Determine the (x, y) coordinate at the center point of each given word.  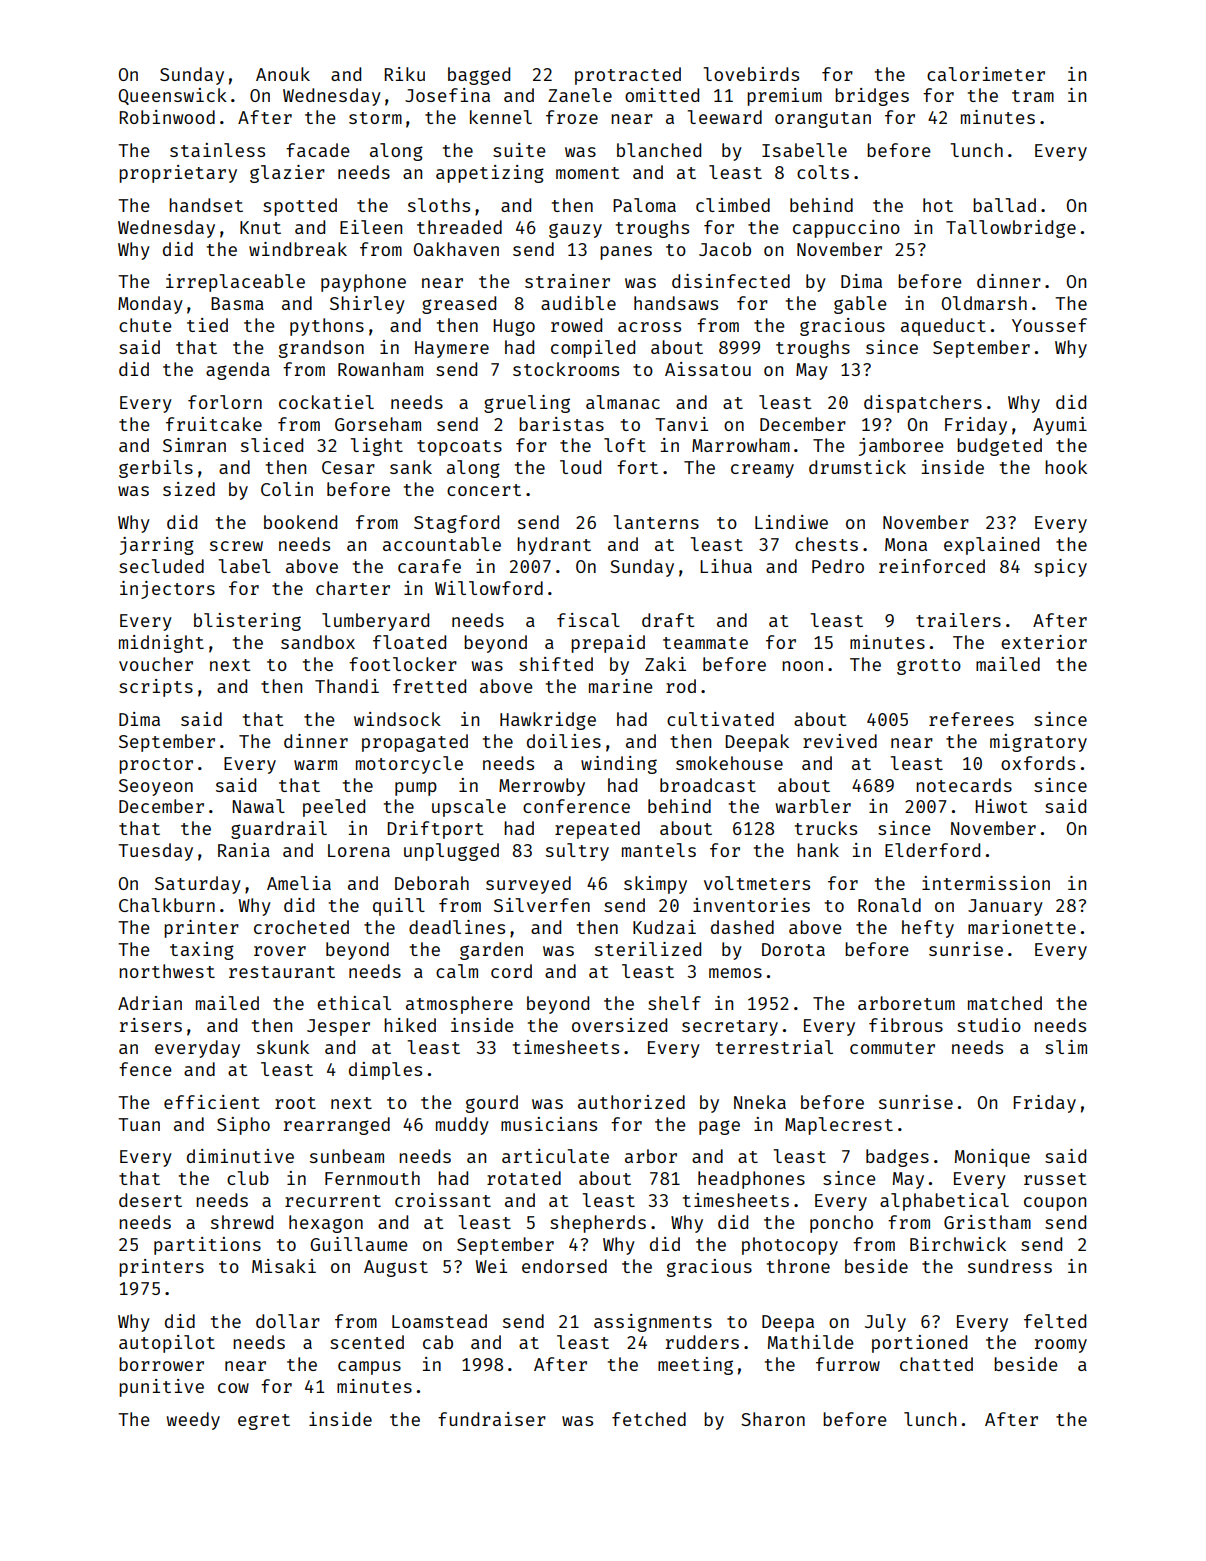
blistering (247, 622)
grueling (527, 404)
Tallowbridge (1011, 229)
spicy (1060, 568)
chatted (936, 1364)
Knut (260, 227)
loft (625, 445)
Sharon (773, 1419)
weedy (193, 1421)
